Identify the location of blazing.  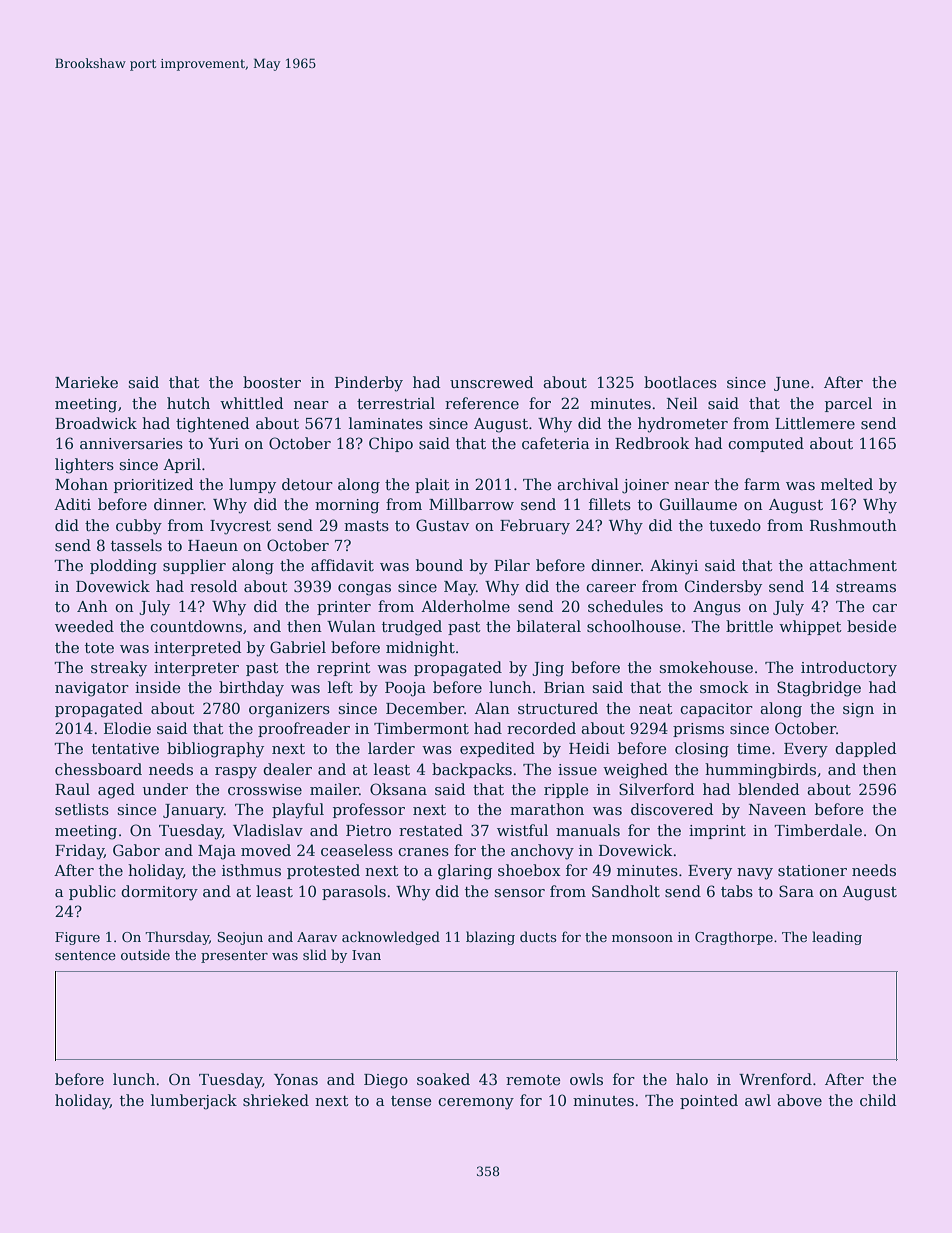
(490, 938).
